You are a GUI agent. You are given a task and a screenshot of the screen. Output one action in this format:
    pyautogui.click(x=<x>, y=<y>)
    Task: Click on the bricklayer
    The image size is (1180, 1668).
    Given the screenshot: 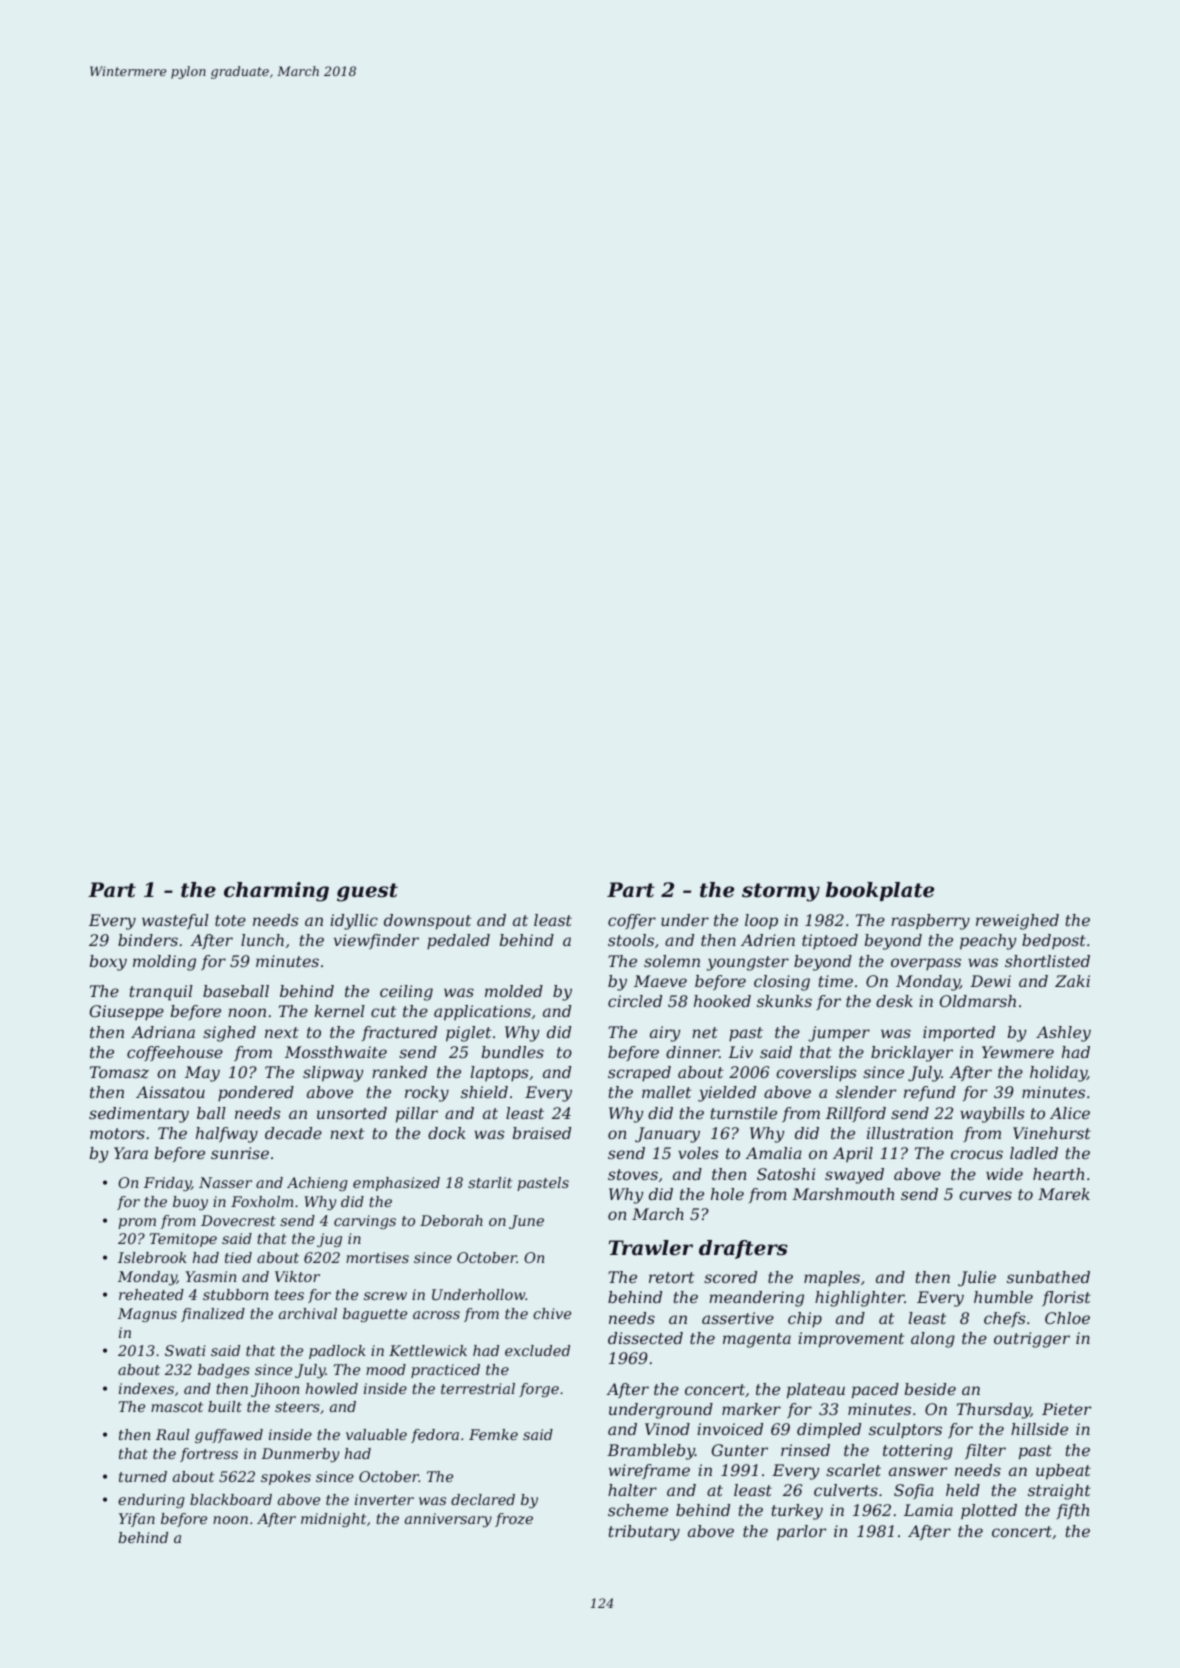 What is the action you would take?
    pyautogui.click(x=912, y=1054)
